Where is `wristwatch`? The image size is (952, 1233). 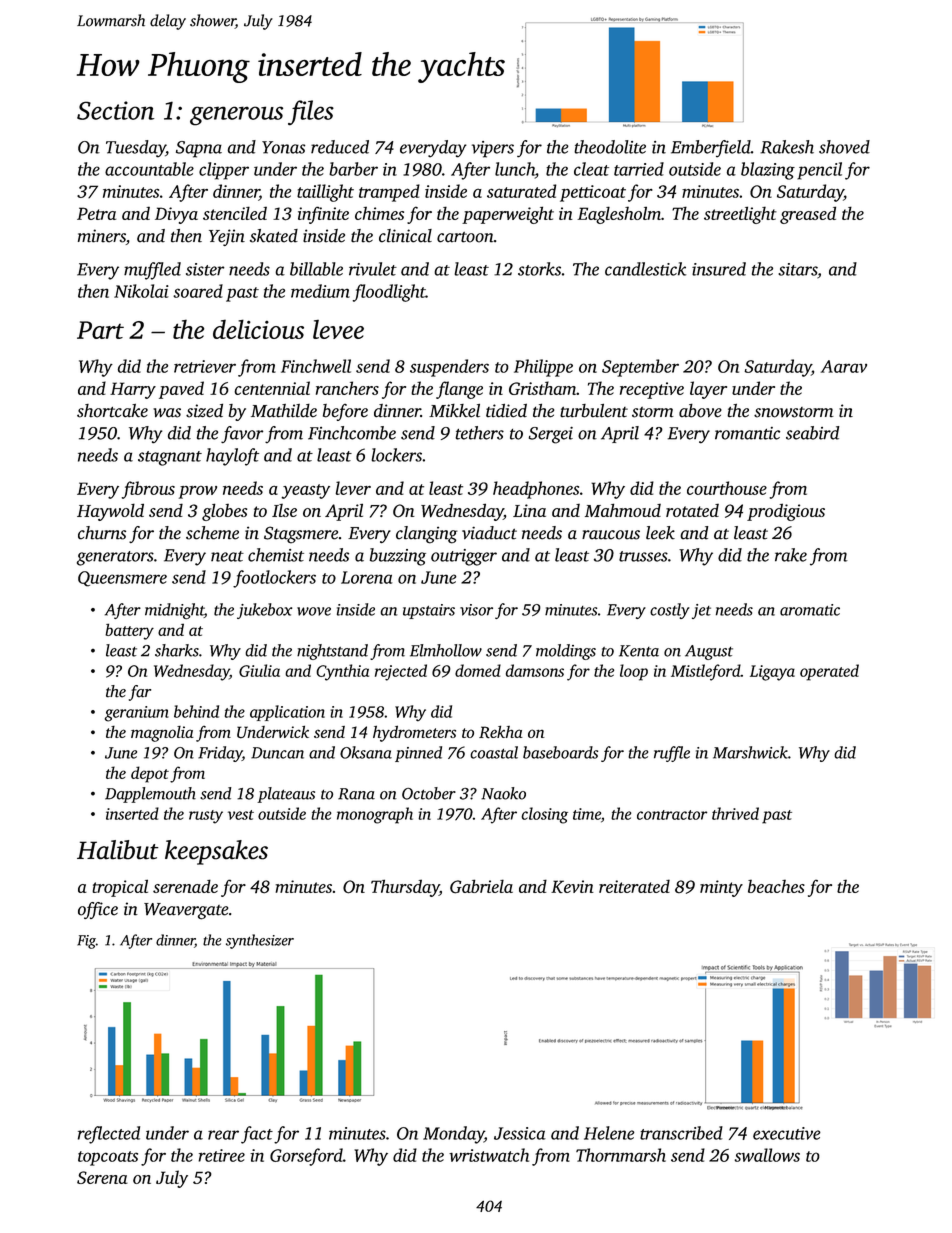 wristwatch is located at coordinates (489, 1155).
